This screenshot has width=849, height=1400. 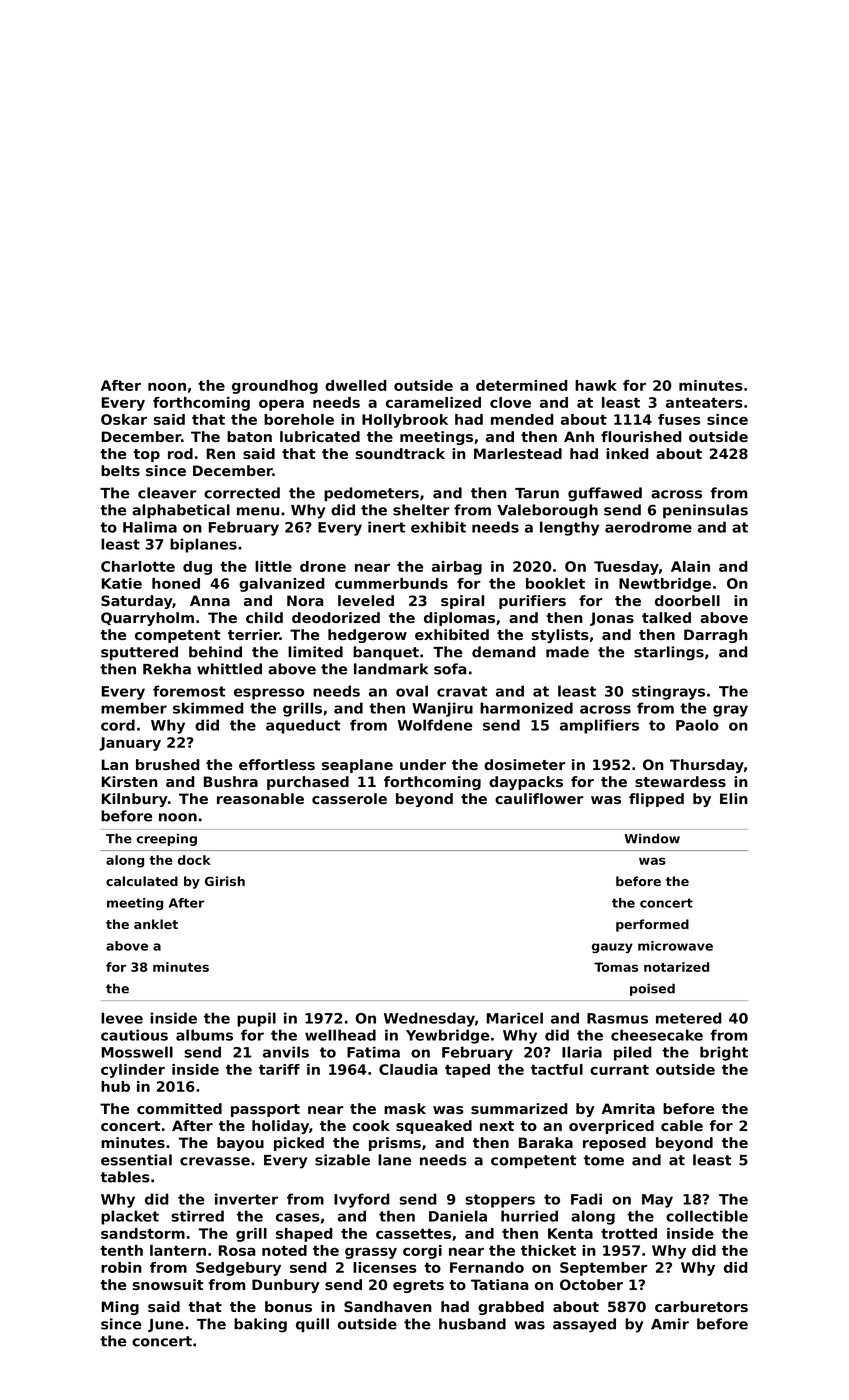 I want to click on determined, so click(x=522, y=385).
